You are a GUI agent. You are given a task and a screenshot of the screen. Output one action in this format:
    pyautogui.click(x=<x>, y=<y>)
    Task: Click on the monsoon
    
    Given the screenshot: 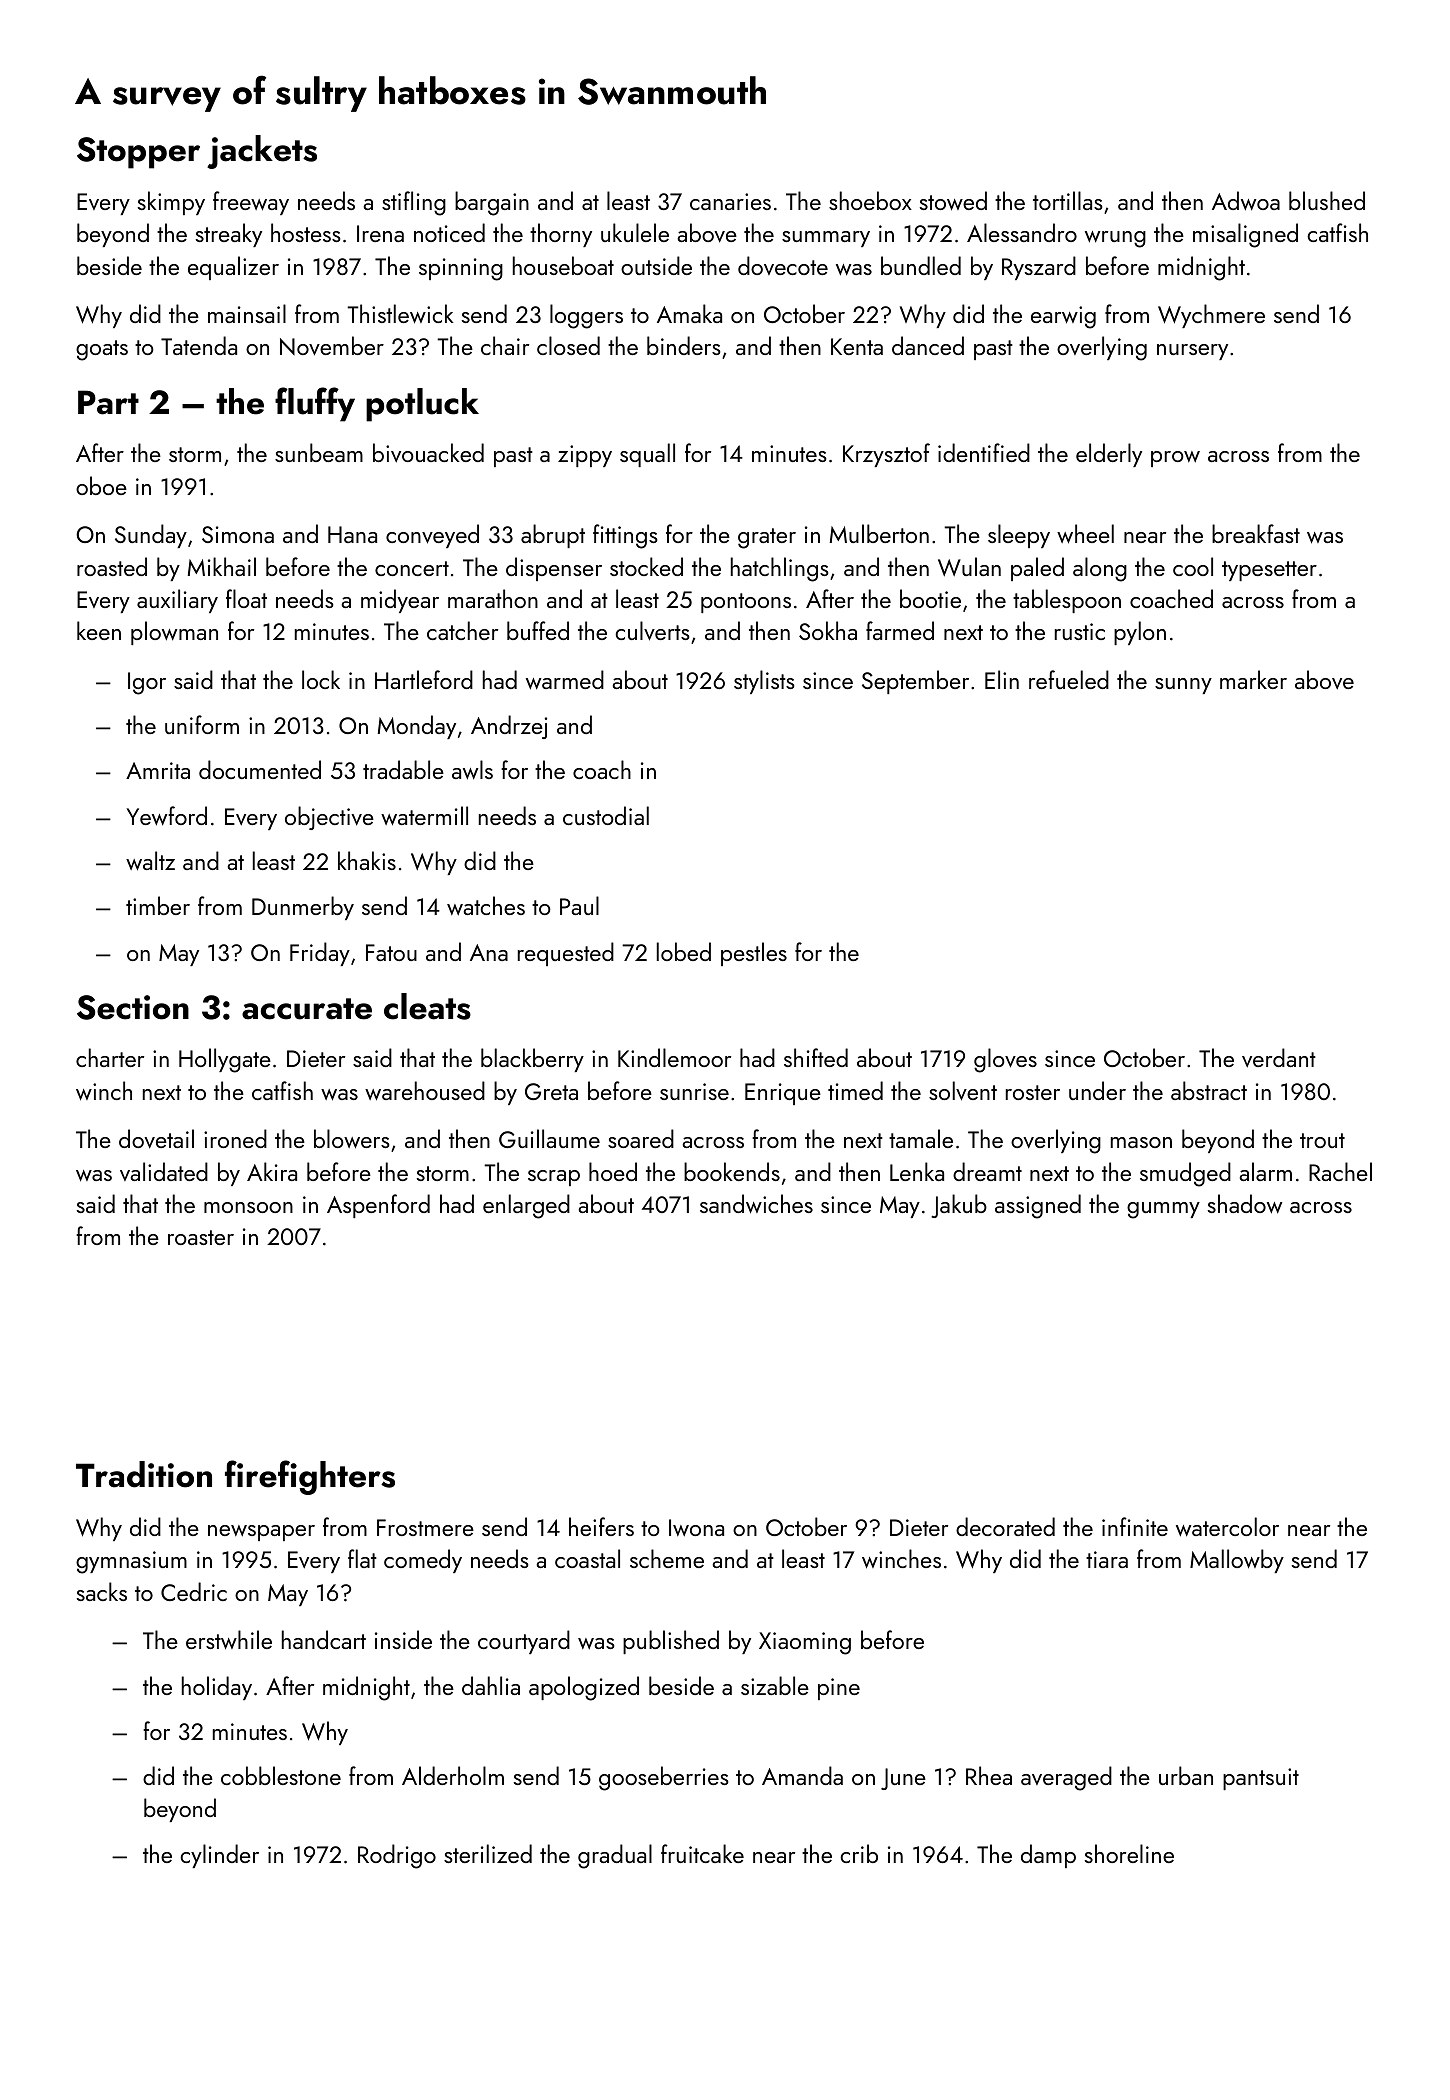 What is the action you would take?
    pyautogui.click(x=248, y=1207)
